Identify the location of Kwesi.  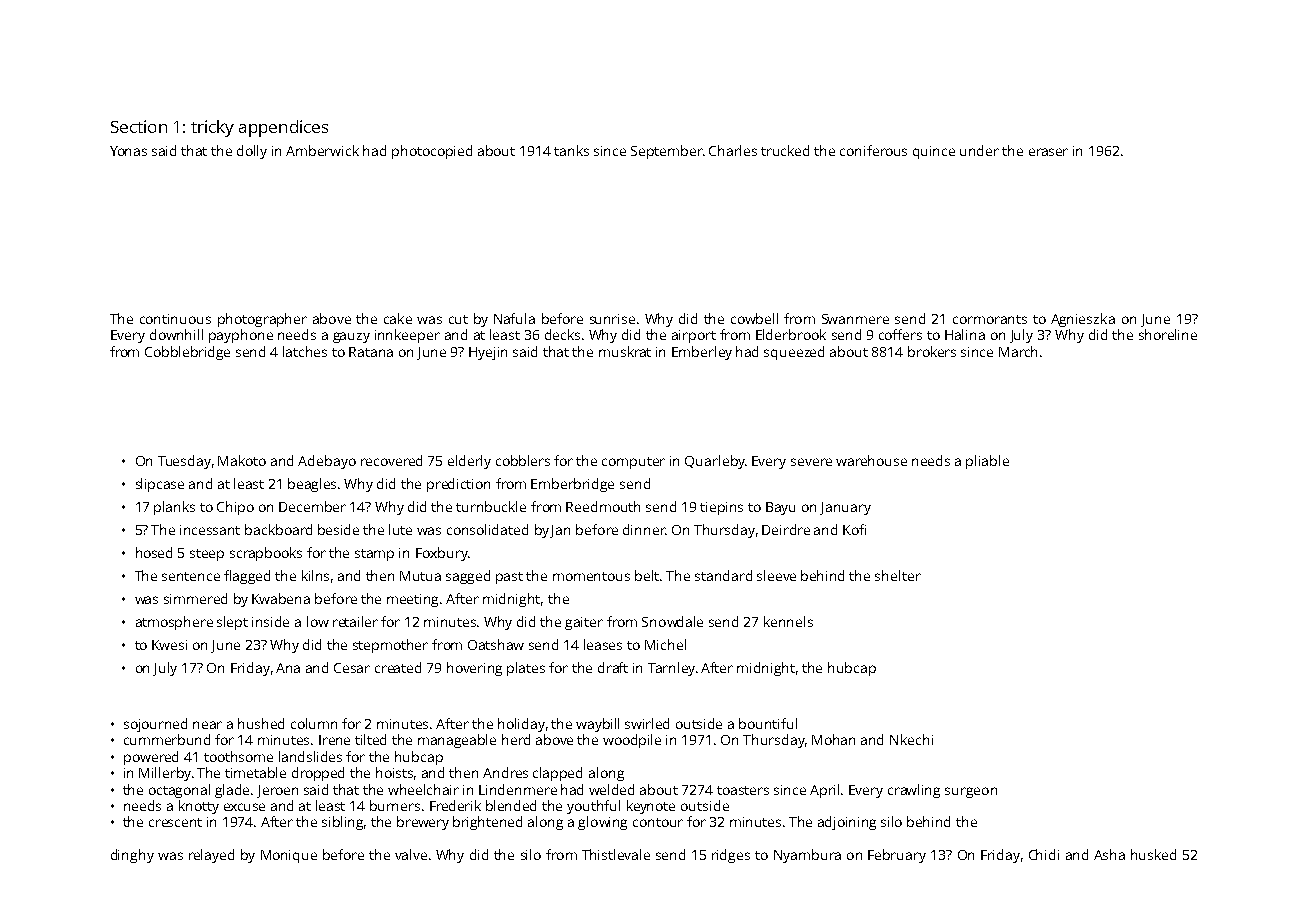
(169, 645).
